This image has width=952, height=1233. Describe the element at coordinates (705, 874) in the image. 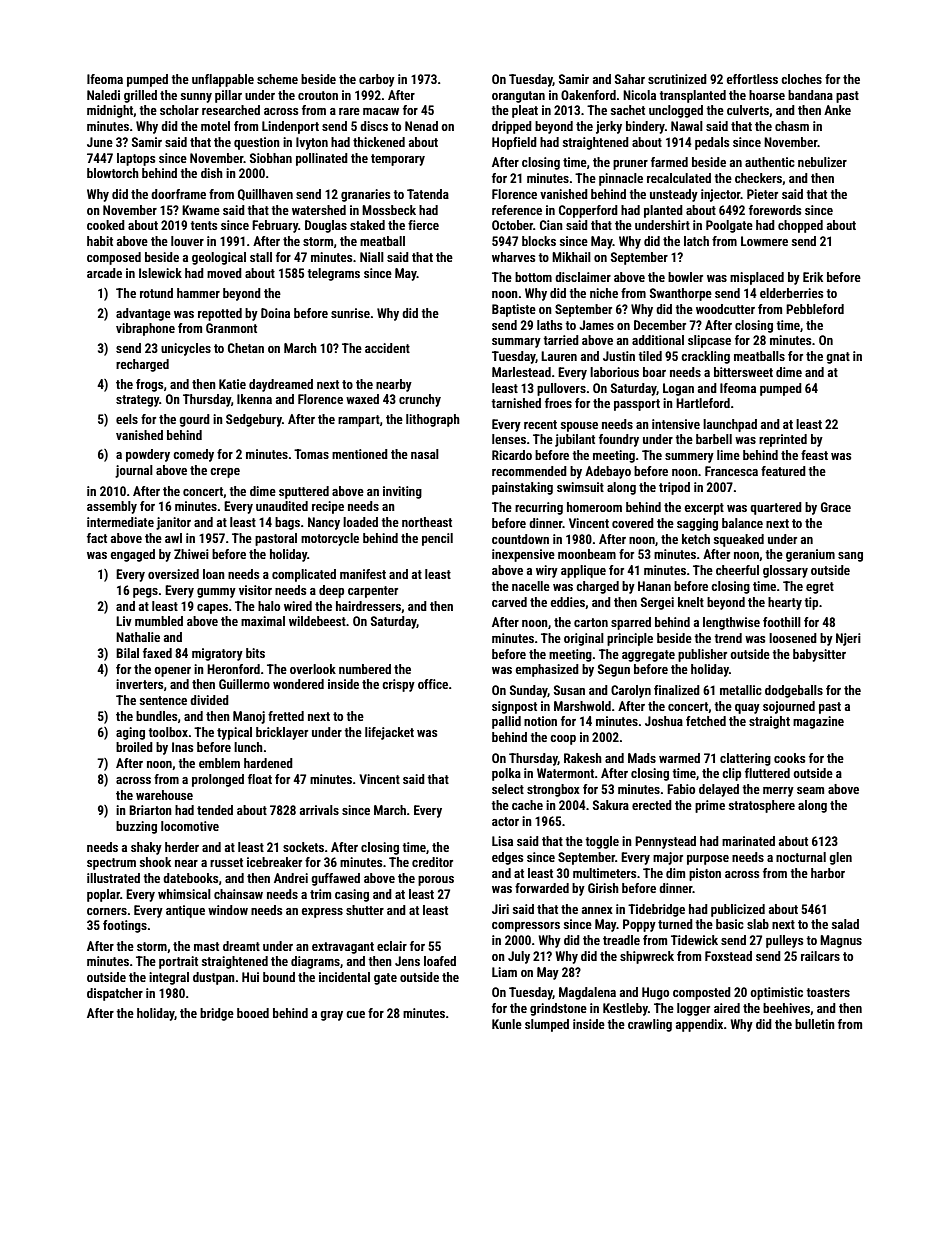

I see `piston` at that location.
